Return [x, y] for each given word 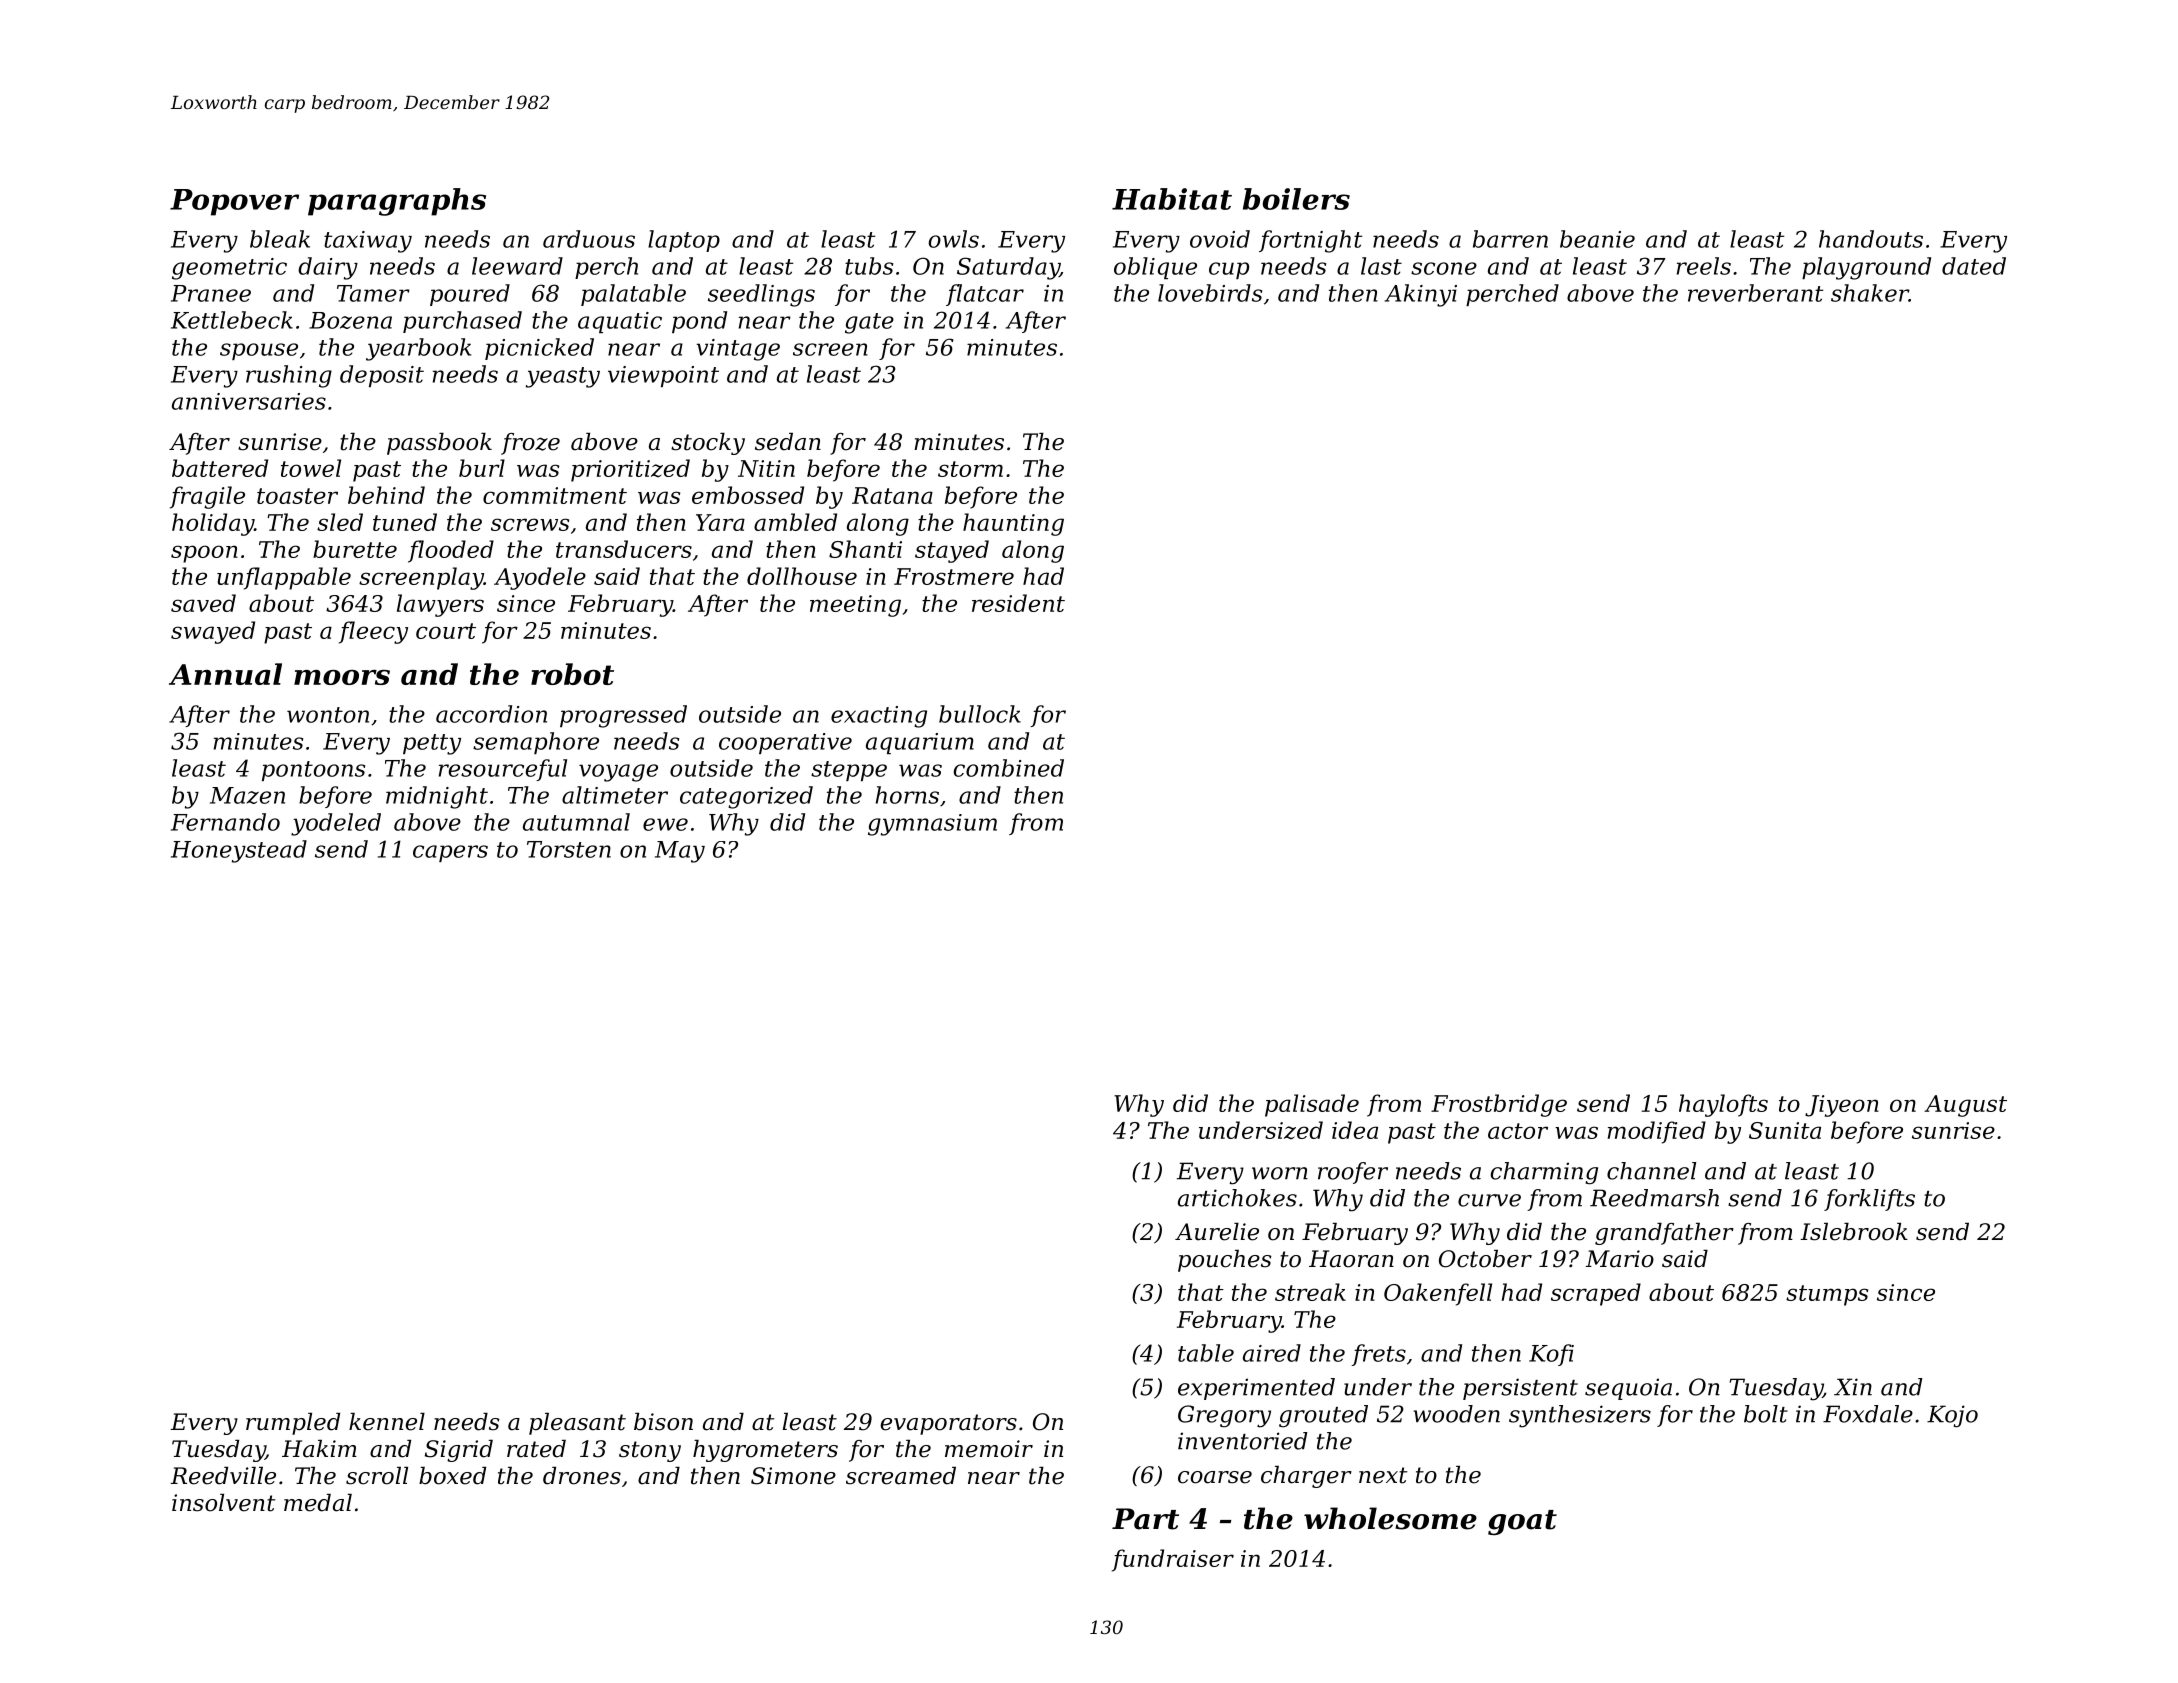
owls [954, 239]
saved [203, 603]
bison [663, 1422]
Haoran [1351, 1259]
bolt [1766, 1414]
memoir [989, 1449]
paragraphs [397, 202]
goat [1522, 1522]
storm [970, 469]
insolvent [224, 1503]
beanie [1597, 239]
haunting [1013, 524]
